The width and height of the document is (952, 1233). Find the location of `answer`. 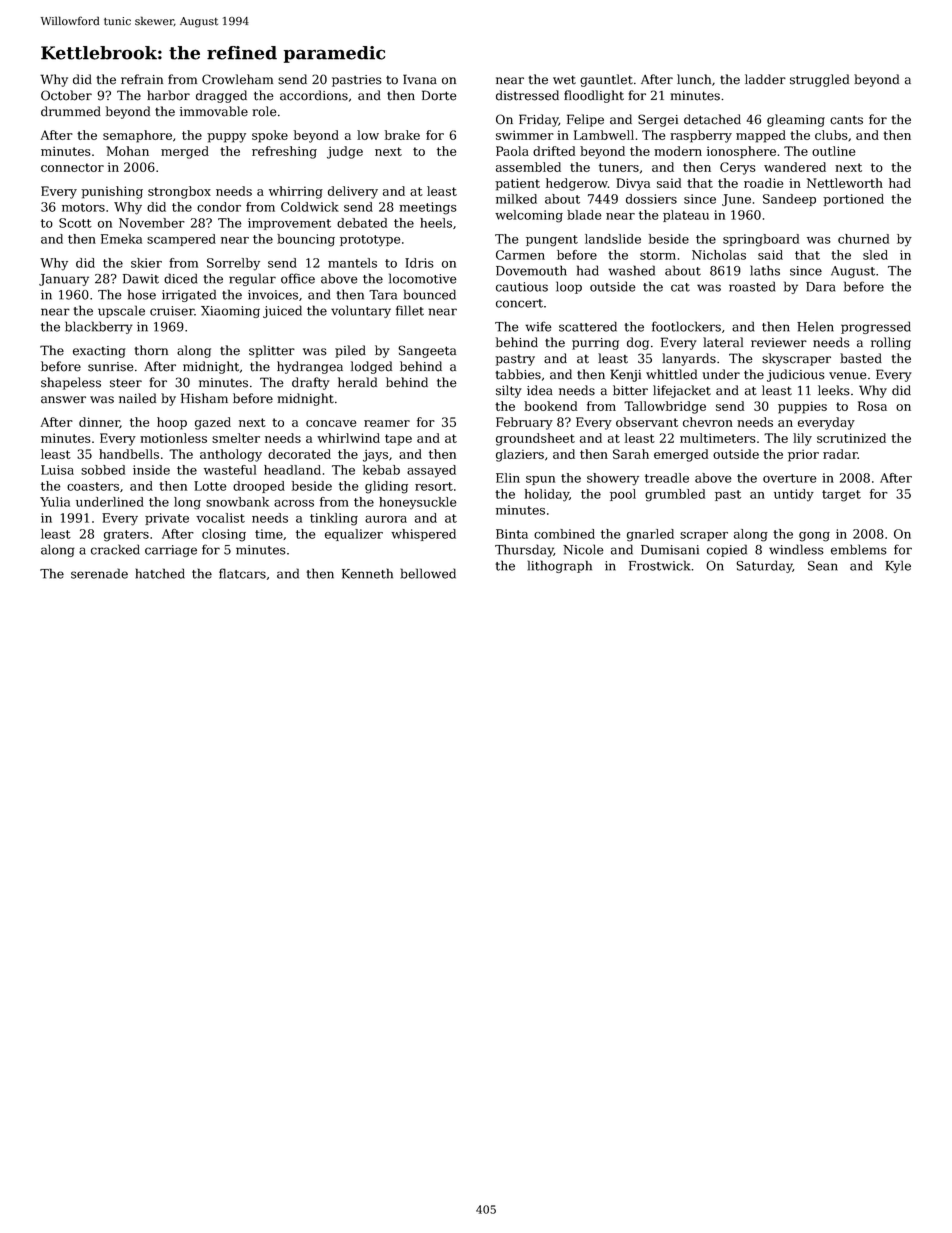

answer is located at coordinates (63, 400).
